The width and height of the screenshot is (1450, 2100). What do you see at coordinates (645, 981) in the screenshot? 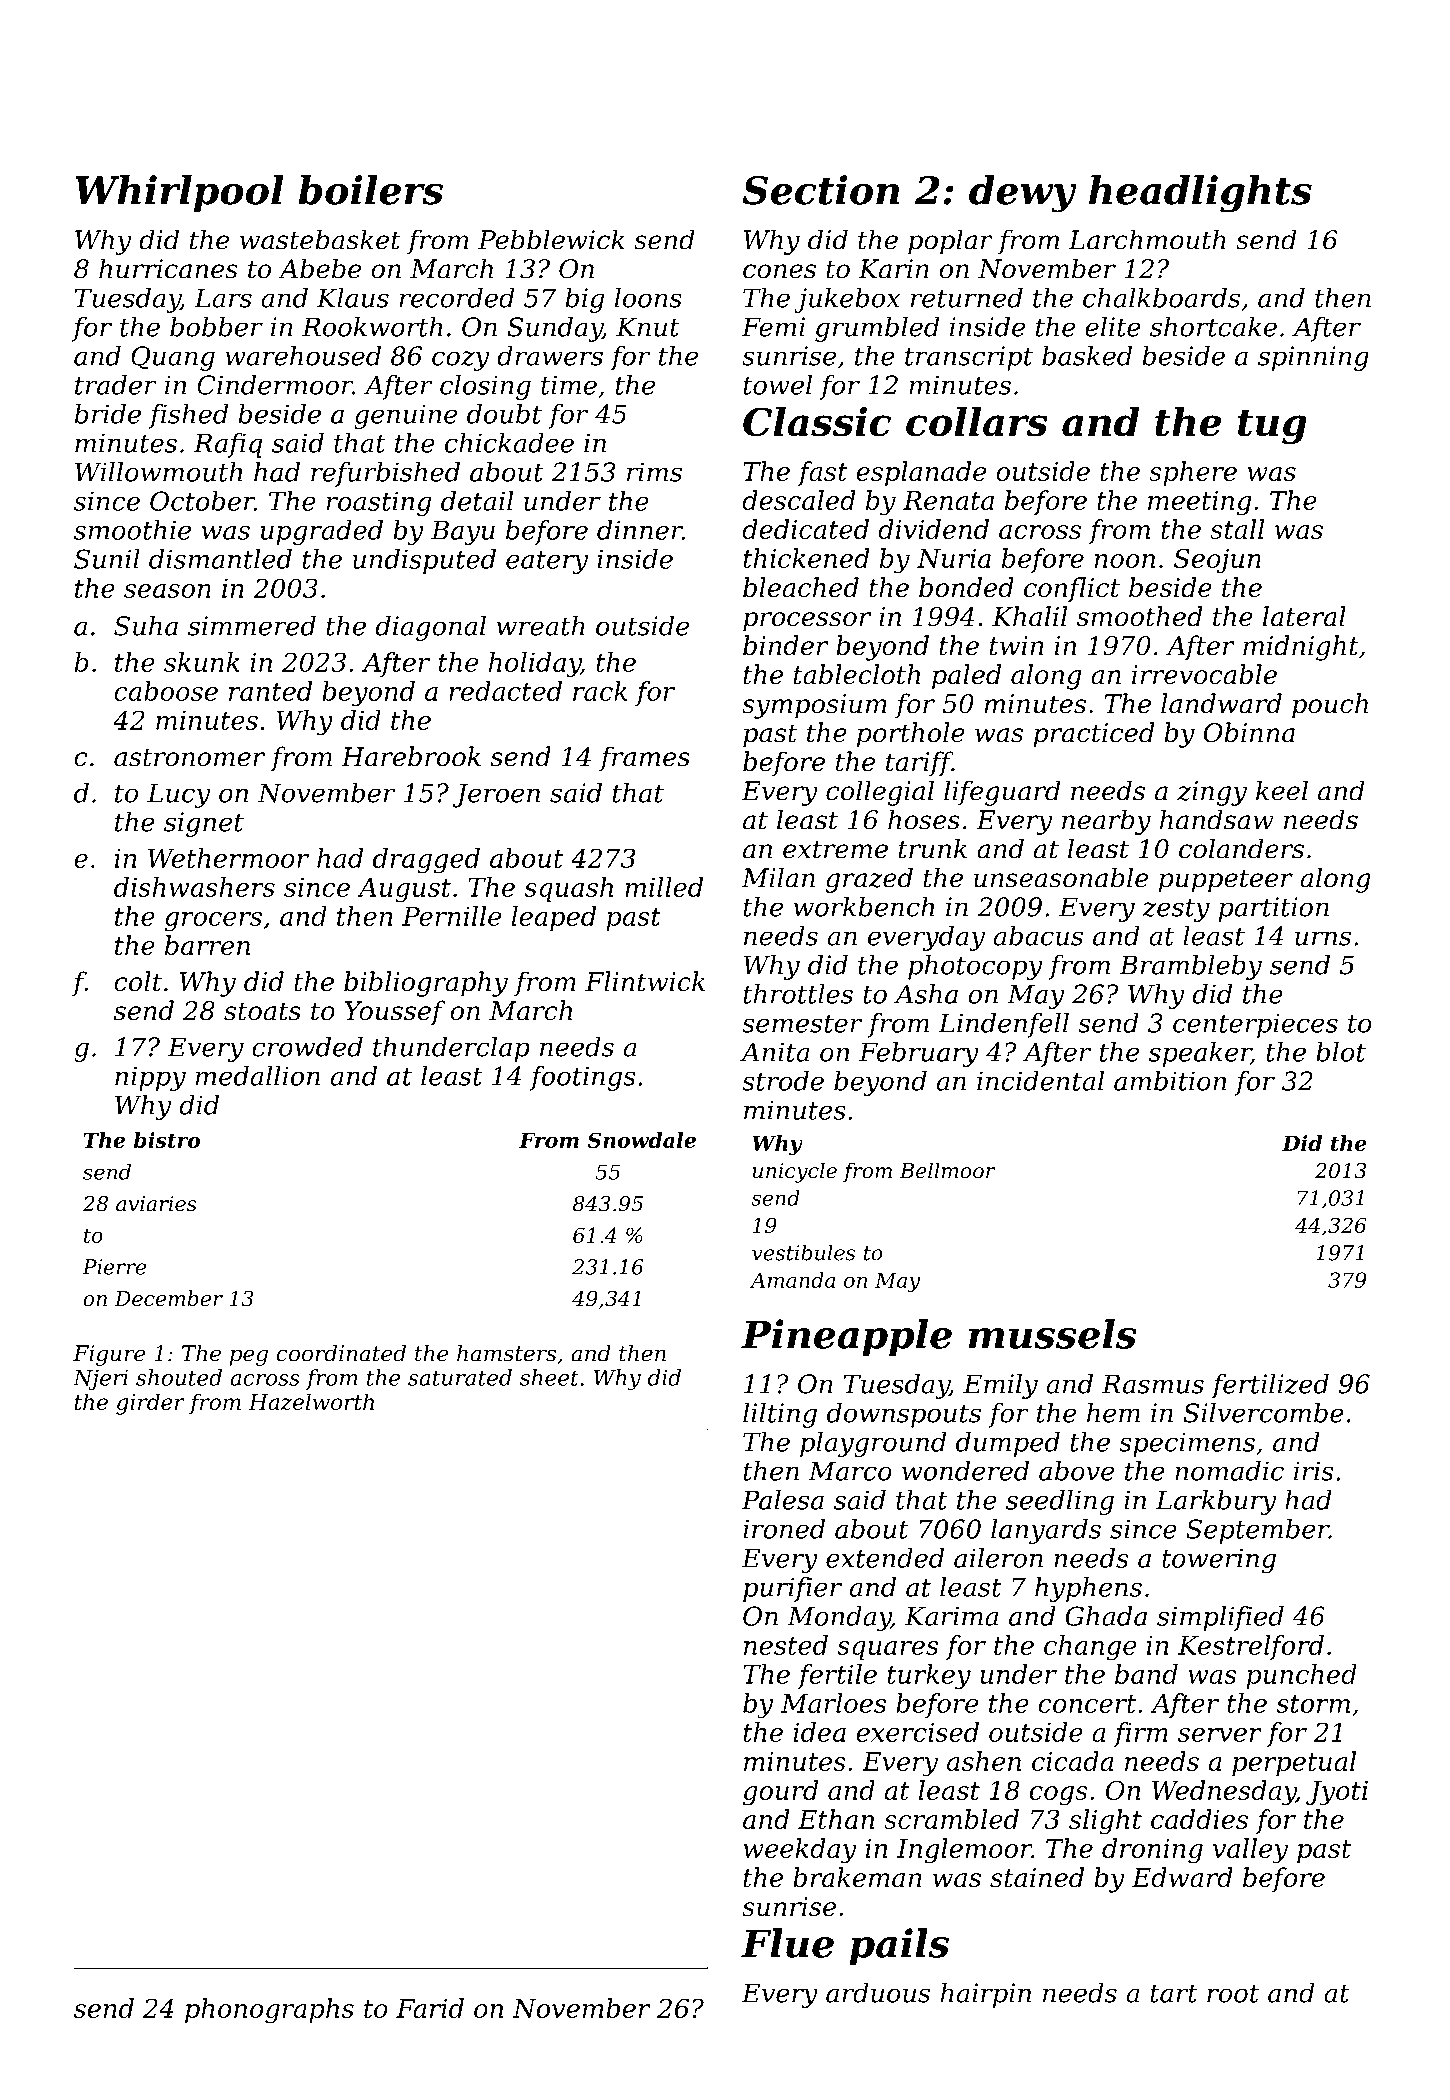
I see `Flintwick` at bounding box center [645, 981].
